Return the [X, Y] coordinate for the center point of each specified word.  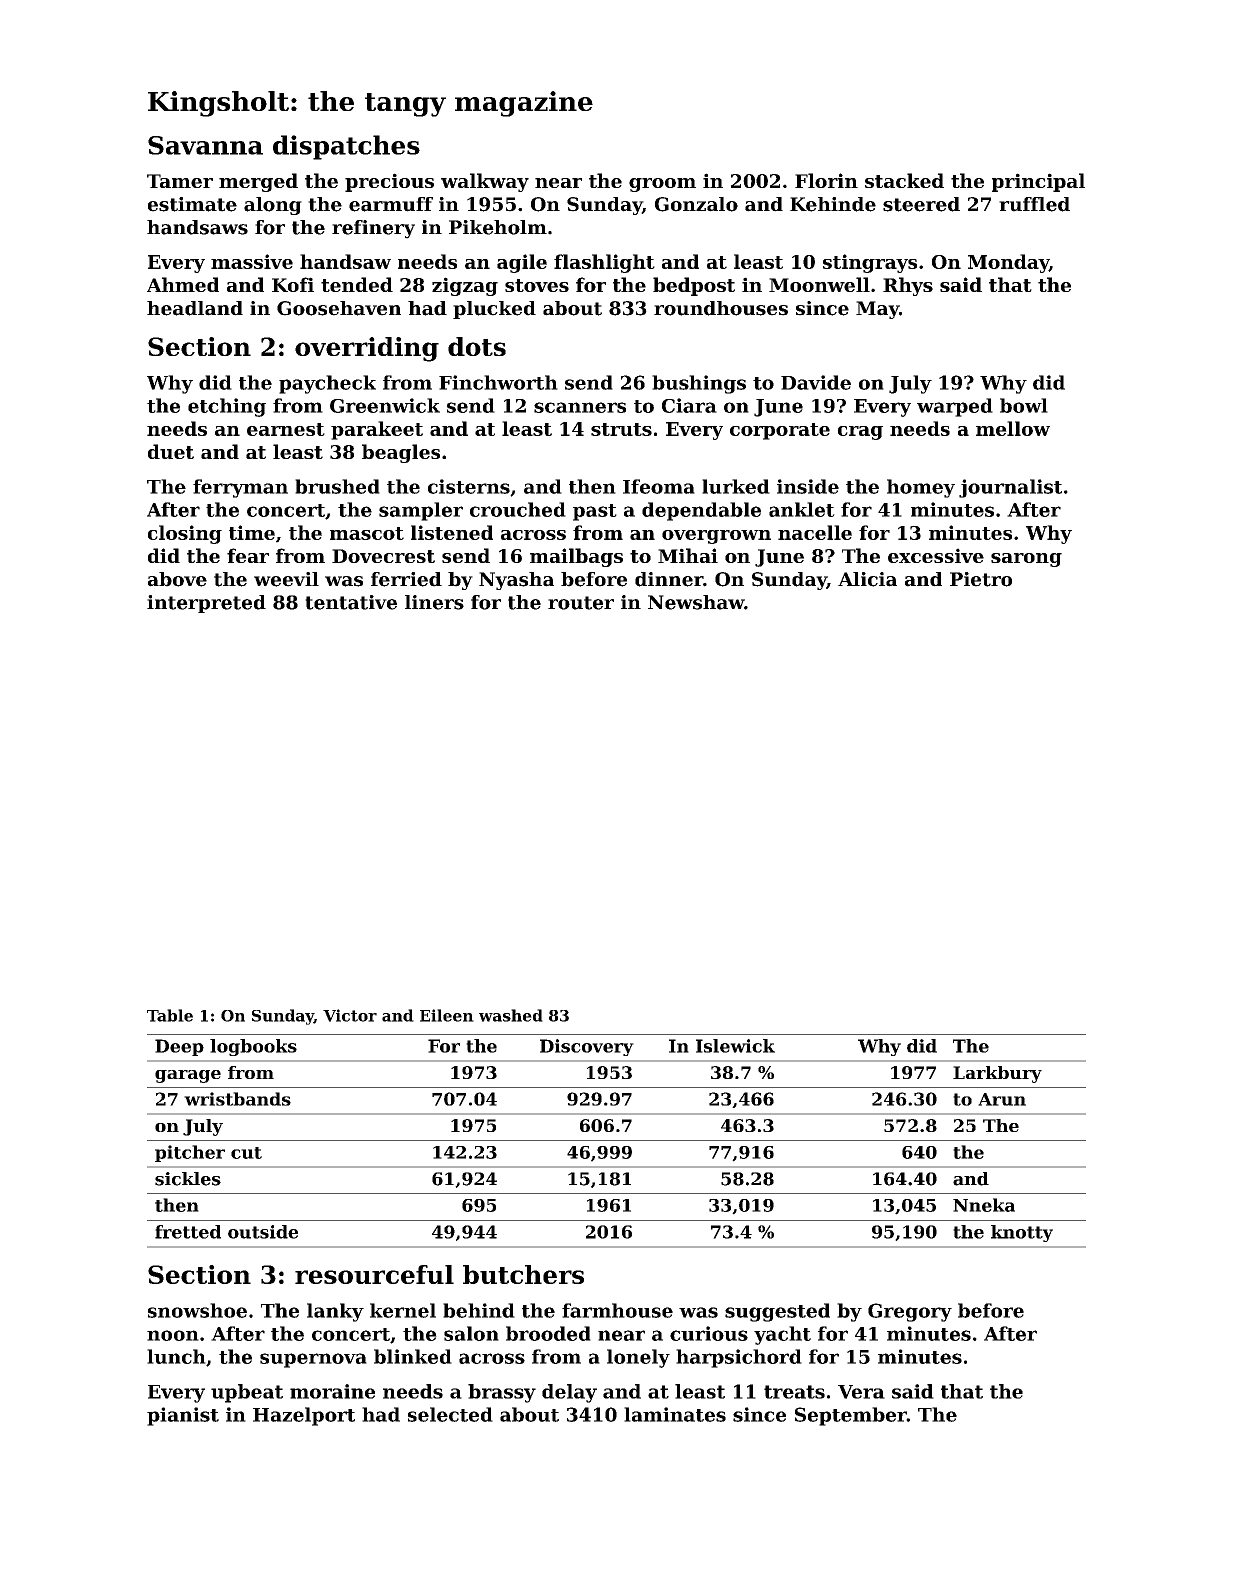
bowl [1024, 405]
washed [511, 1015]
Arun [1002, 1099]
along [273, 206]
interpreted [206, 604]
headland [195, 308]
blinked [413, 1356]
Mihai [688, 555]
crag [860, 433]
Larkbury [997, 1074]
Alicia [867, 579]
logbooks [253, 1047]
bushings [699, 384]
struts [621, 429]
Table [170, 1015]
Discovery [587, 1047]
